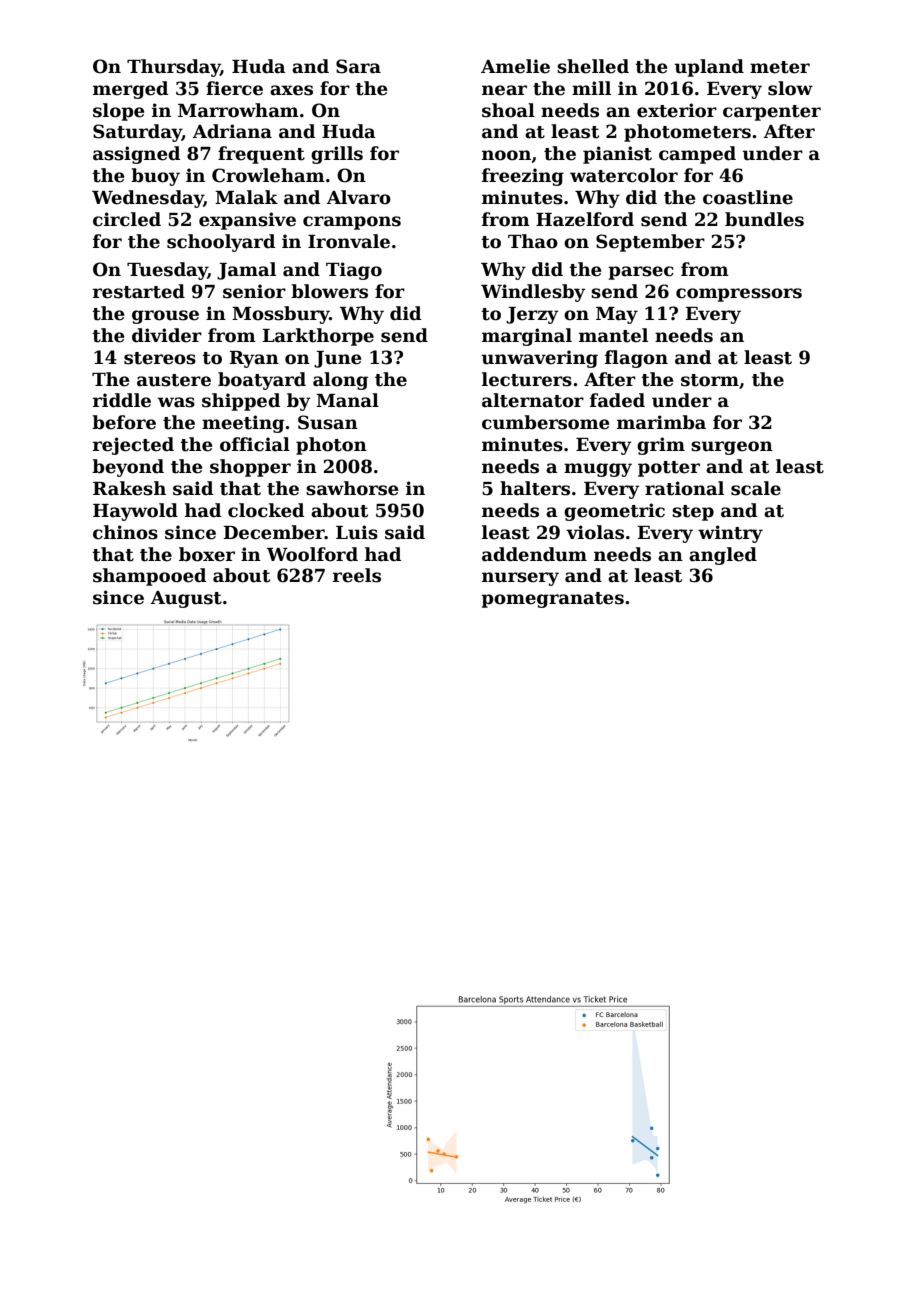 This image has width=918, height=1303. Describe the element at coordinates (697, 155) in the image. I see `camped` at that location.
